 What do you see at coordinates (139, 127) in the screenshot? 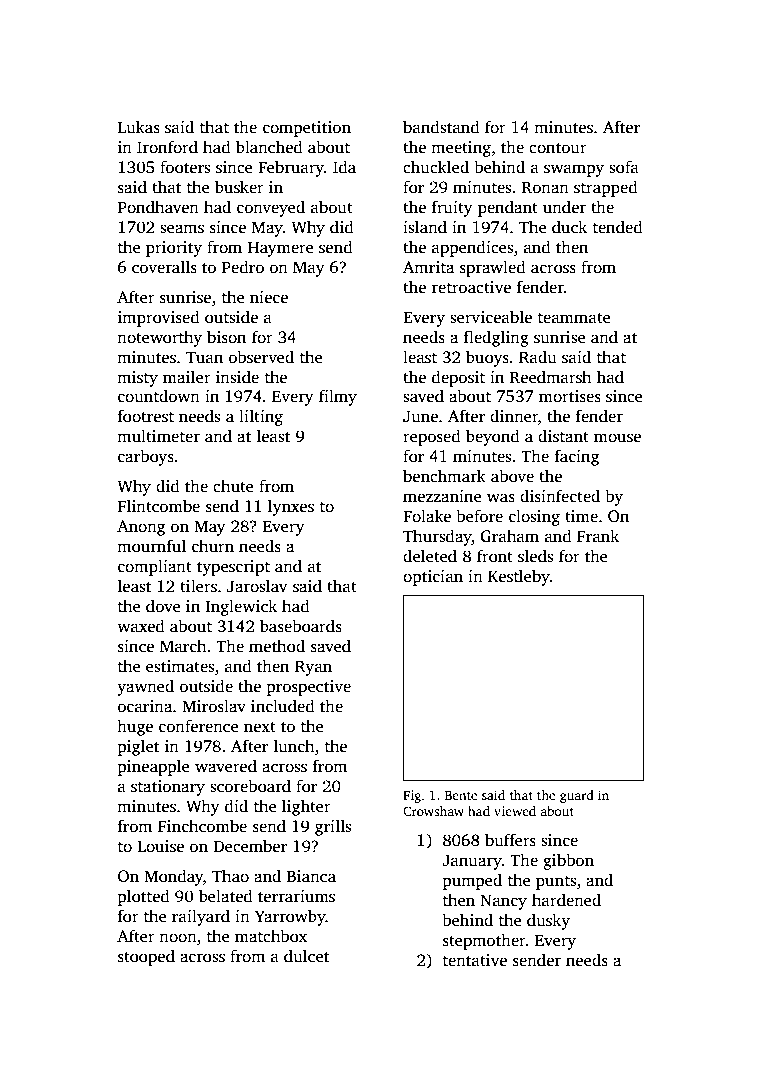
I see `Lukas` at bounding box center [139, 127].
